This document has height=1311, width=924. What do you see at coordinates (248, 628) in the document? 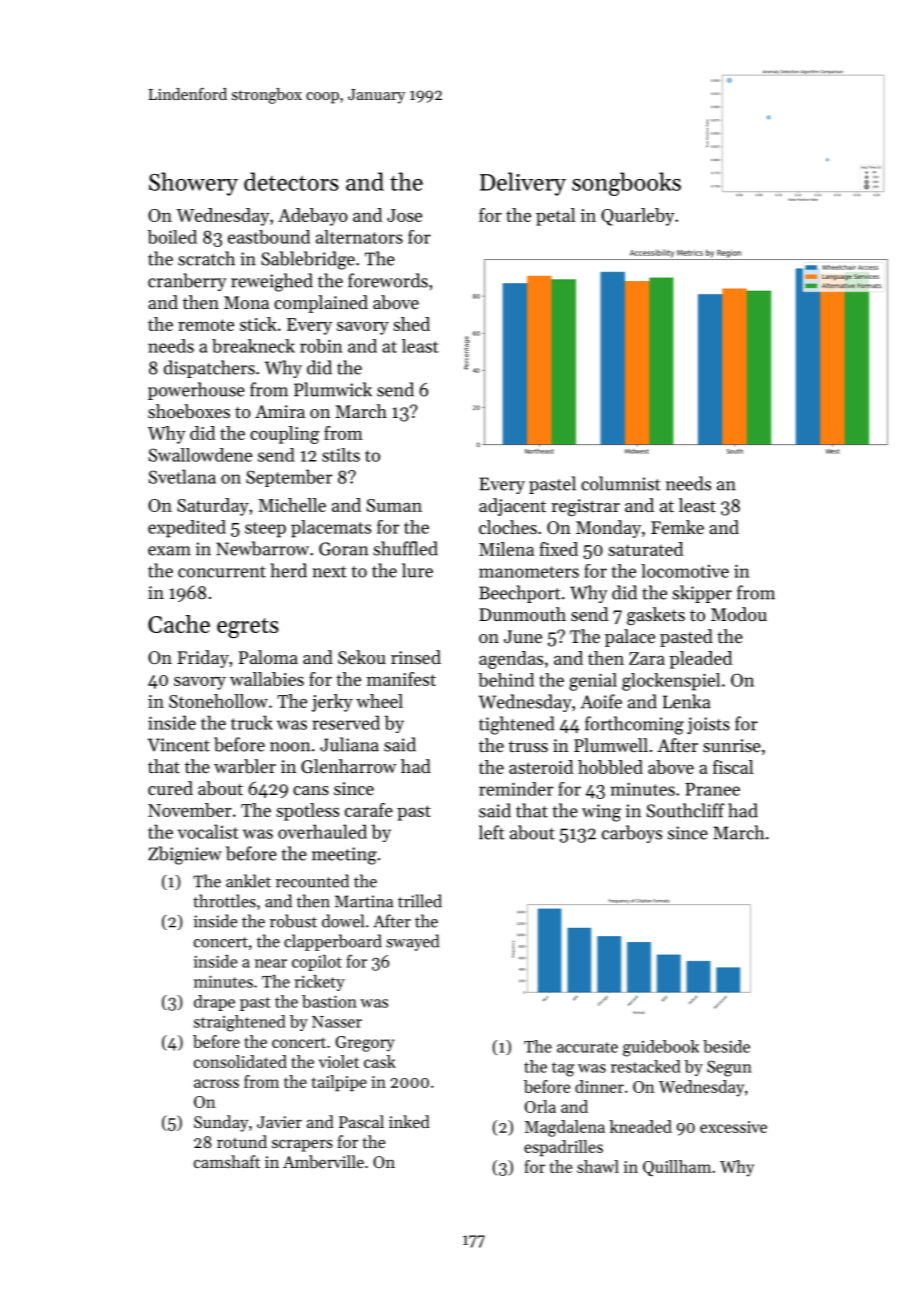
I see `egrets` at bounding box center [248, 628].
